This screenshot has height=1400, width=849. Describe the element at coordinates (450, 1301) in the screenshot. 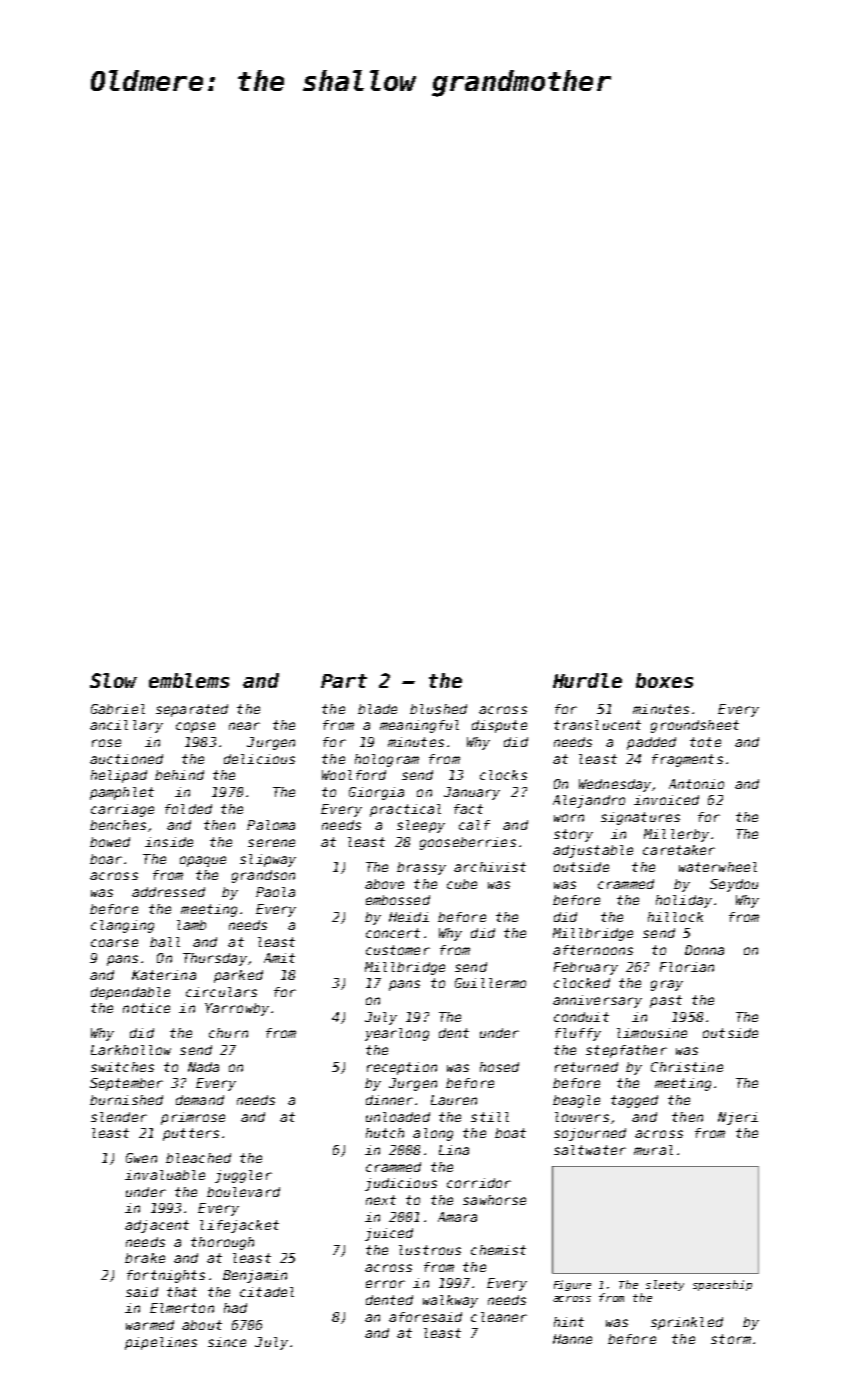

I see `walkway` at that location.
